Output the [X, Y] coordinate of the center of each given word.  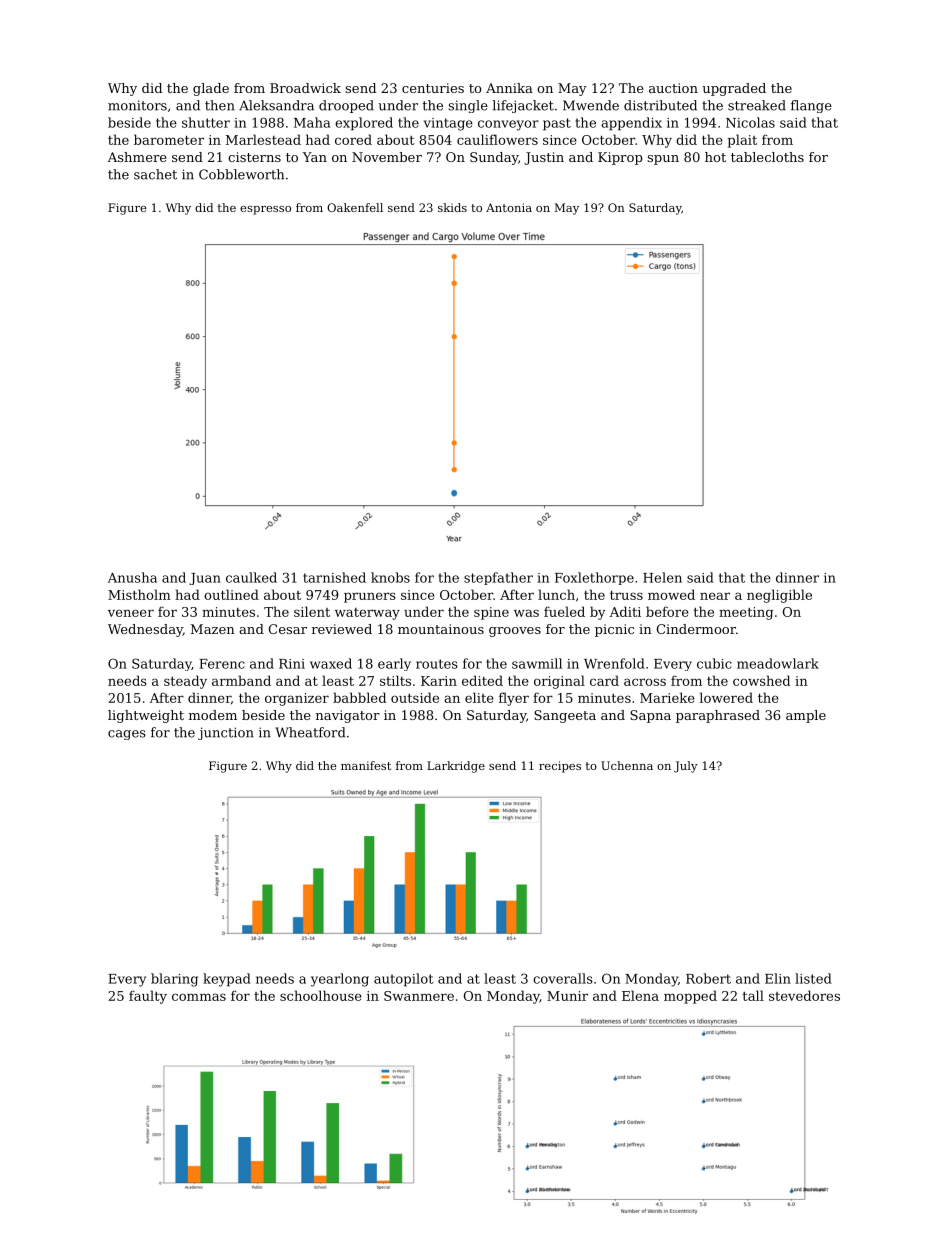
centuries [433, 88]
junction [226, 733]
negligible [779, 596]
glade [211, 89]
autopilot [404, 980]
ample [806, 716]
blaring [174, 980]
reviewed [342, 629]
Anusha [132, 577]
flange [811, 106]
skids [452, 207]
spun [663, 160]
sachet [155, 174]
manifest [366, 765]
